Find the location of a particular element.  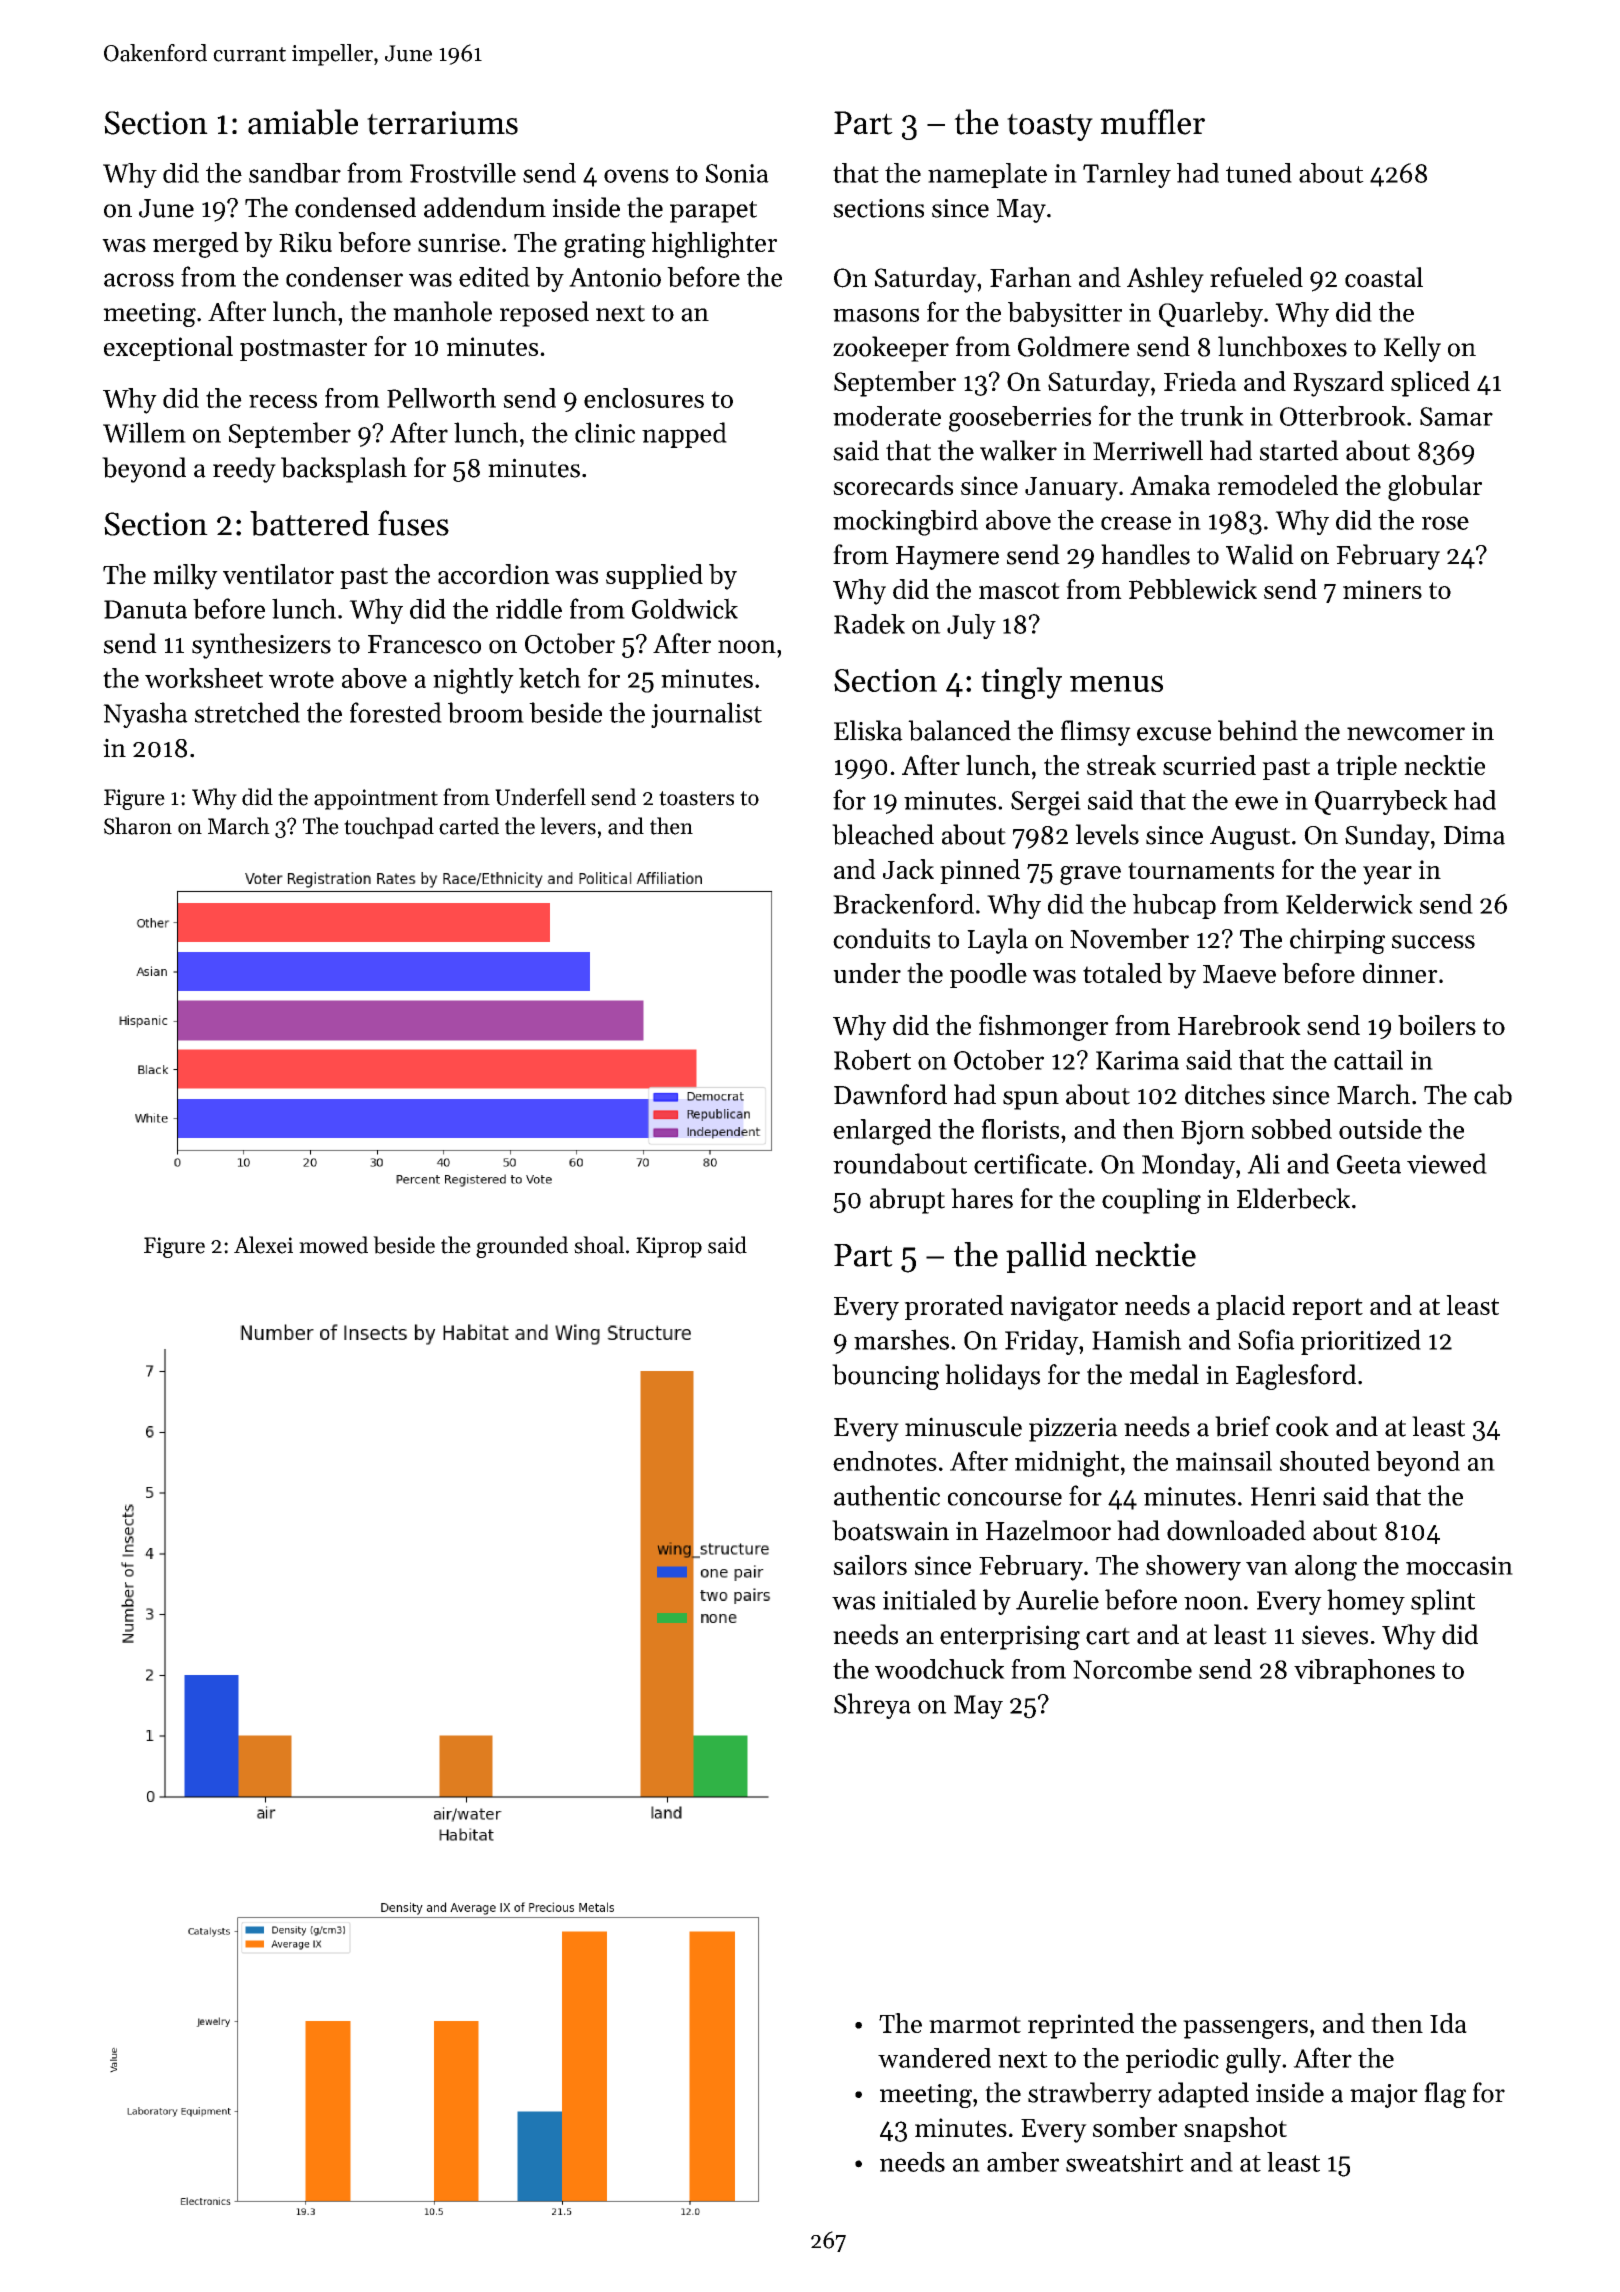

masons is located at coordinates (876, 315).
